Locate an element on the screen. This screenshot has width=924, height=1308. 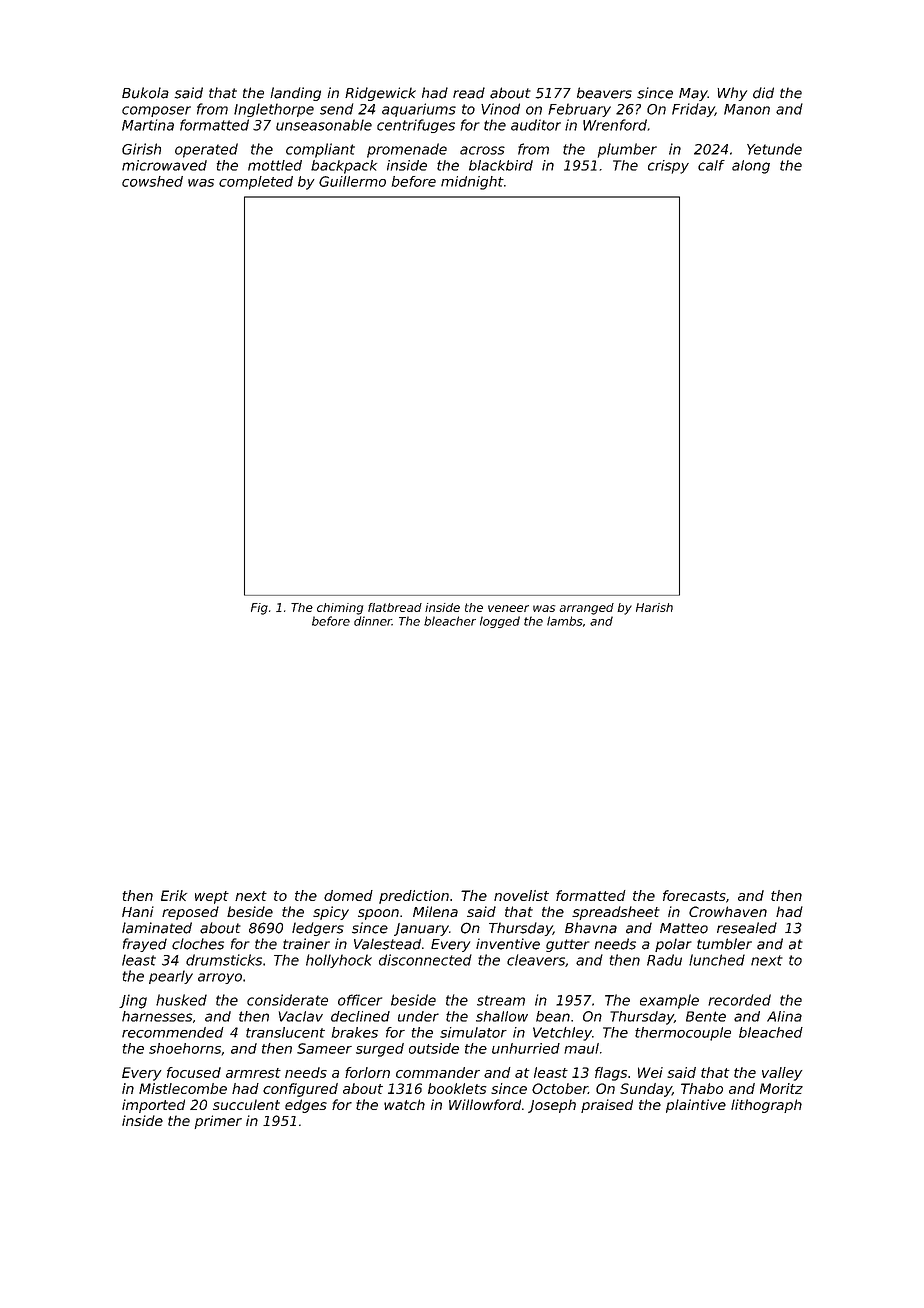
promenade is located at coordinates (407, 150).
